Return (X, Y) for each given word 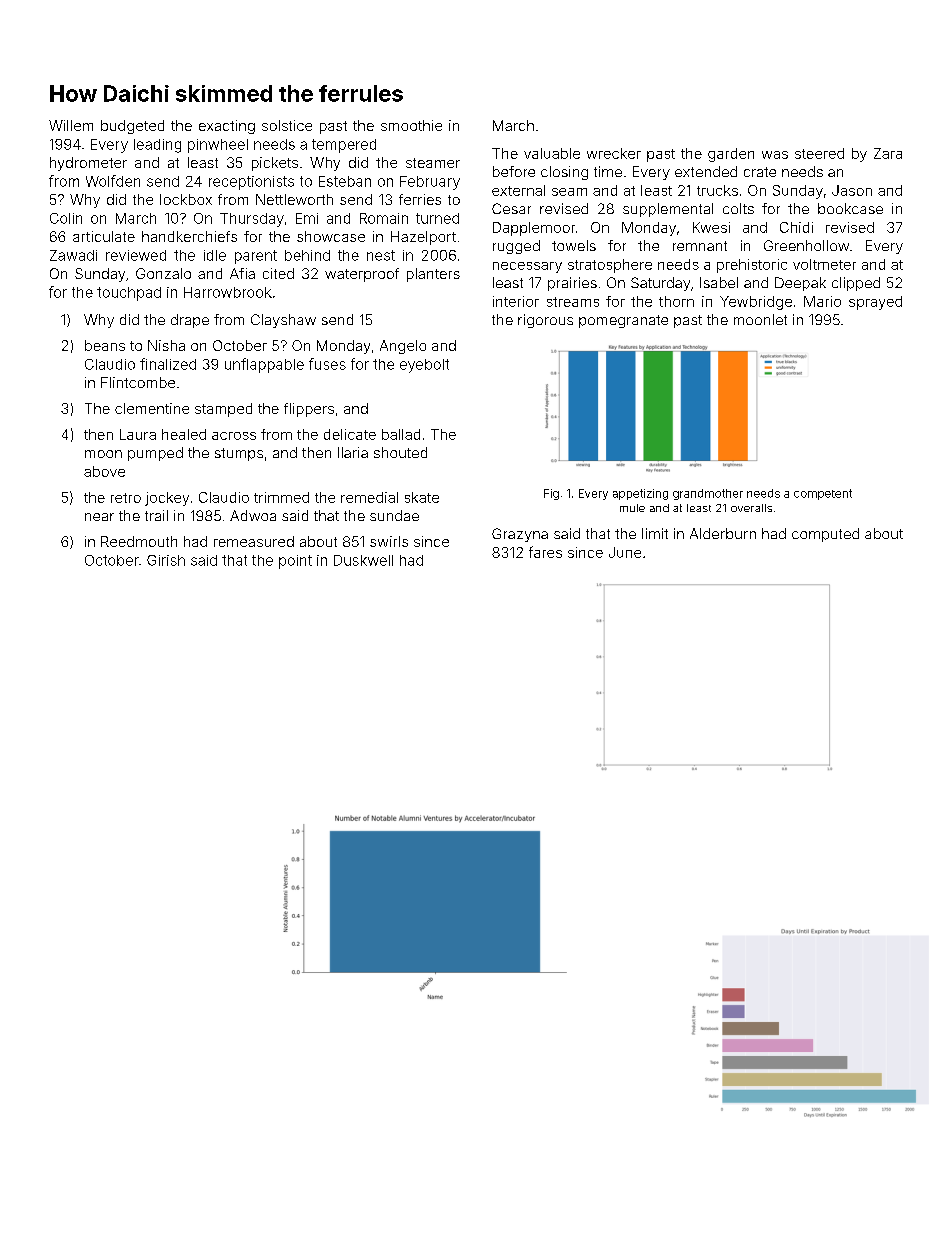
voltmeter (824, 264)
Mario (822, 301)
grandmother (708, 494)
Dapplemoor (534, 229)
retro (126, 498)
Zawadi (73, 255)
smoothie (411, 125)
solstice (287, 125)
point (295, 562)
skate (422, 497)
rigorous (545, 321)
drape (190, 321)
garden (731, 155)
